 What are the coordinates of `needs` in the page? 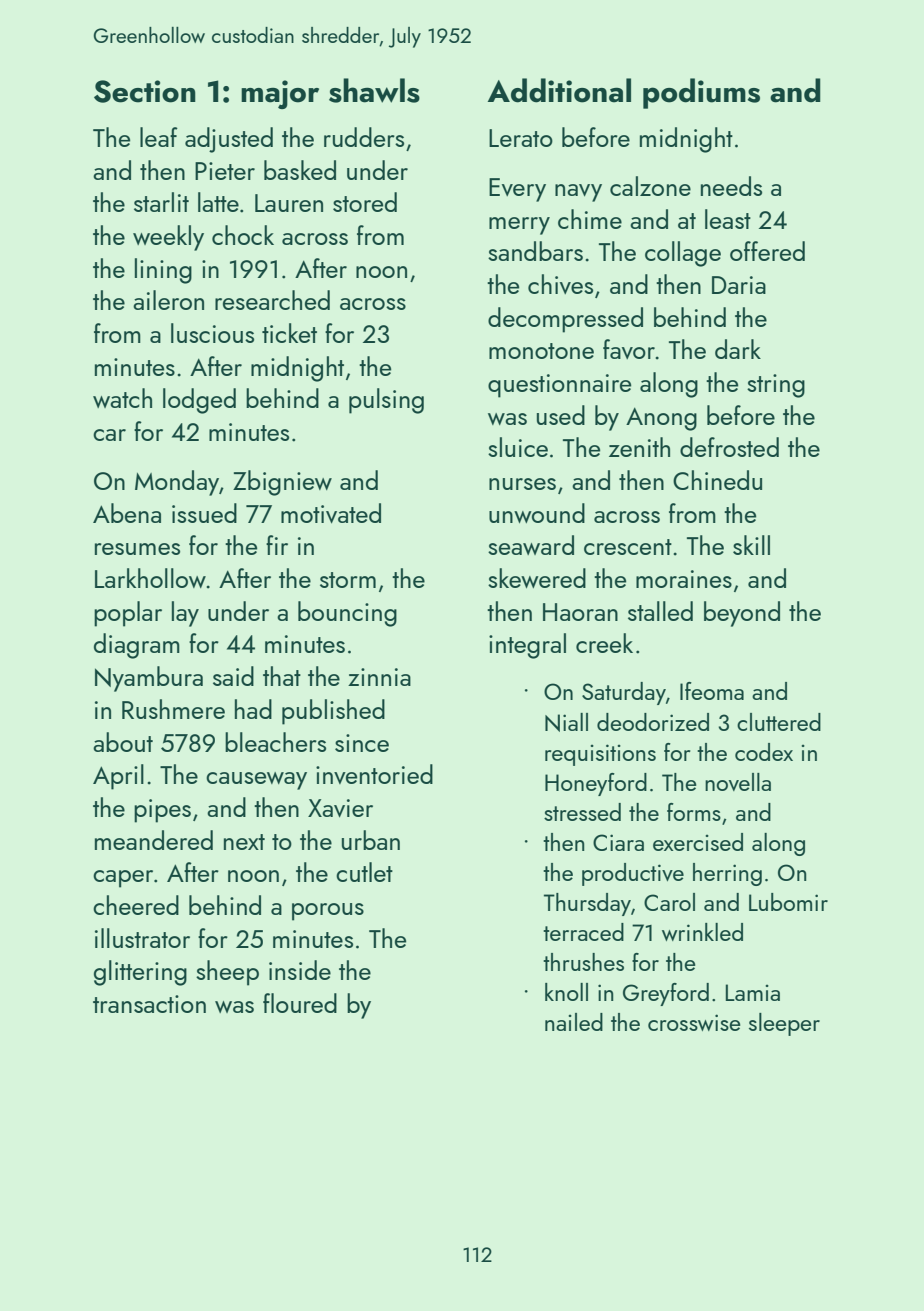 It's located at (731, 186).
